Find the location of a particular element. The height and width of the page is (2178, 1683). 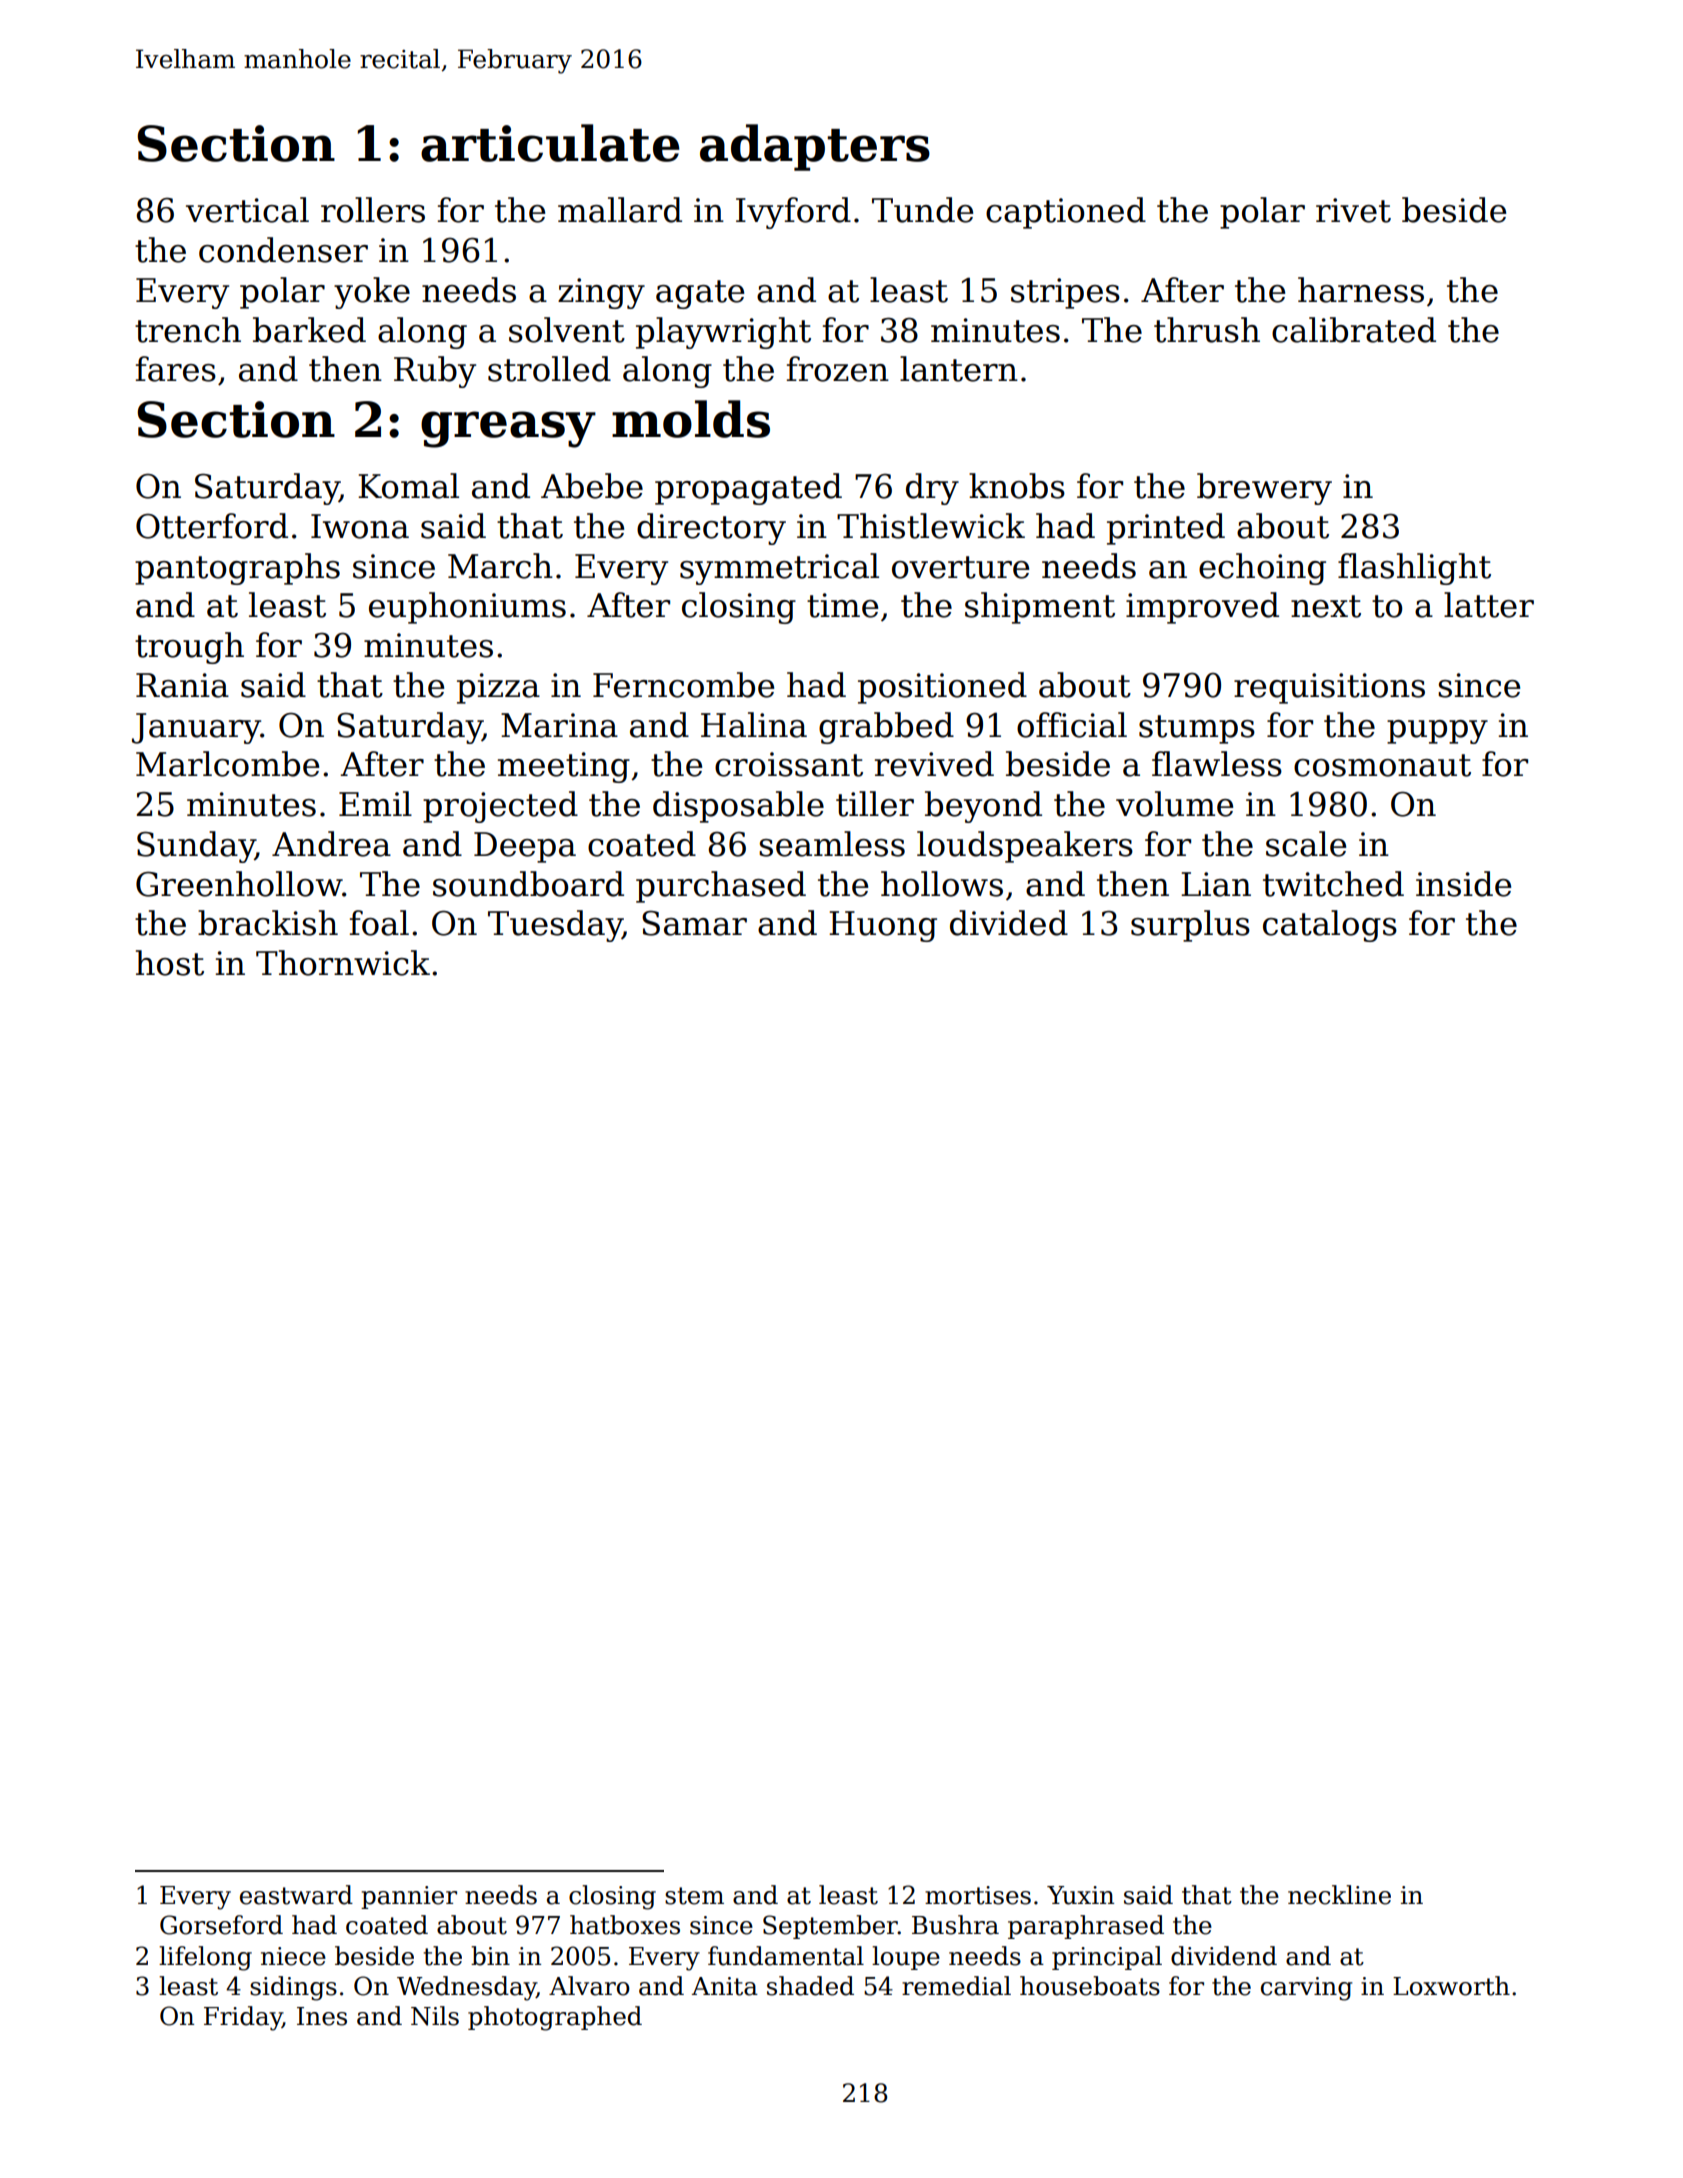

catalogs is located at coordinates (1330, 926).
